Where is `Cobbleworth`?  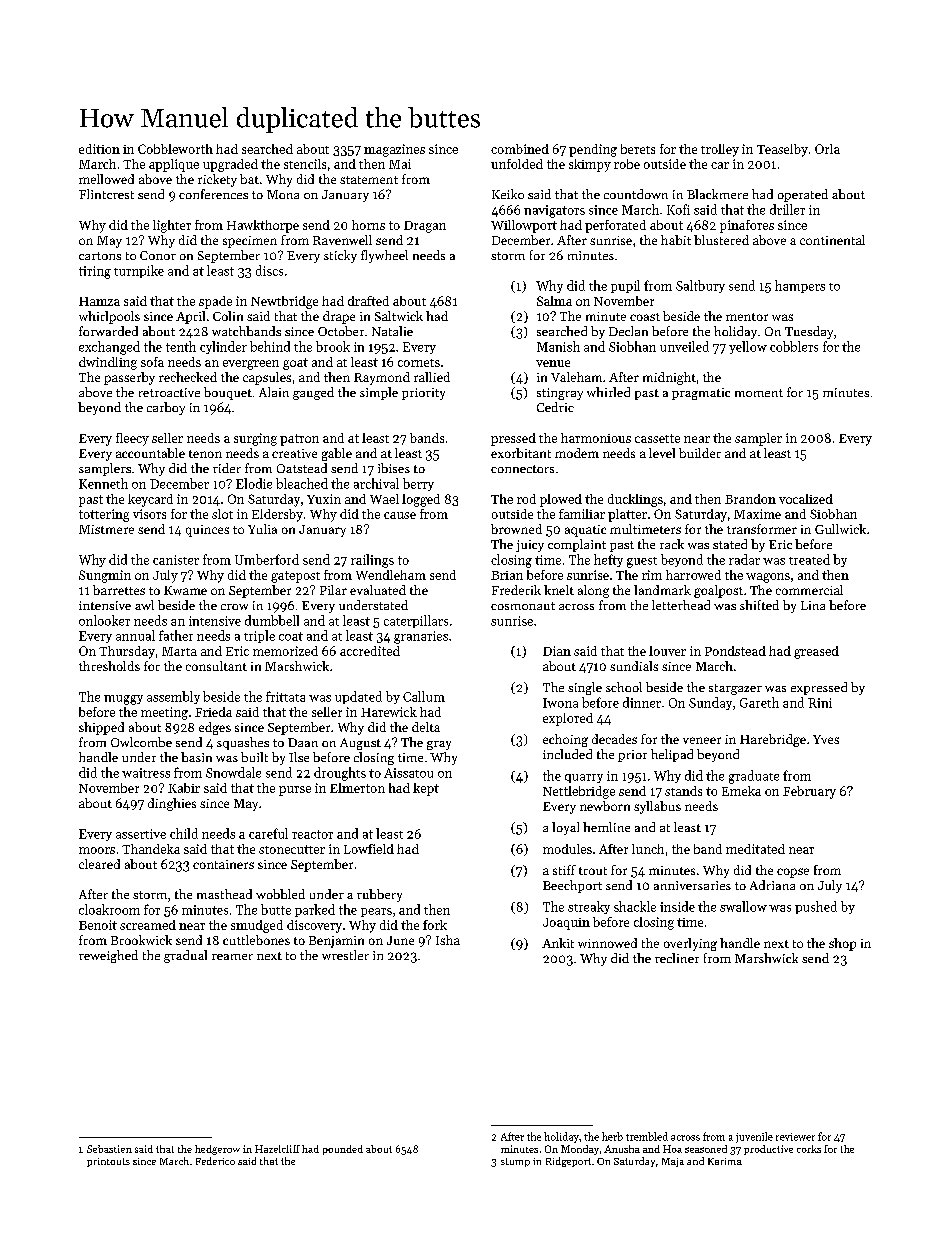
Cobbleworth is located at coordinates (175, 149).
